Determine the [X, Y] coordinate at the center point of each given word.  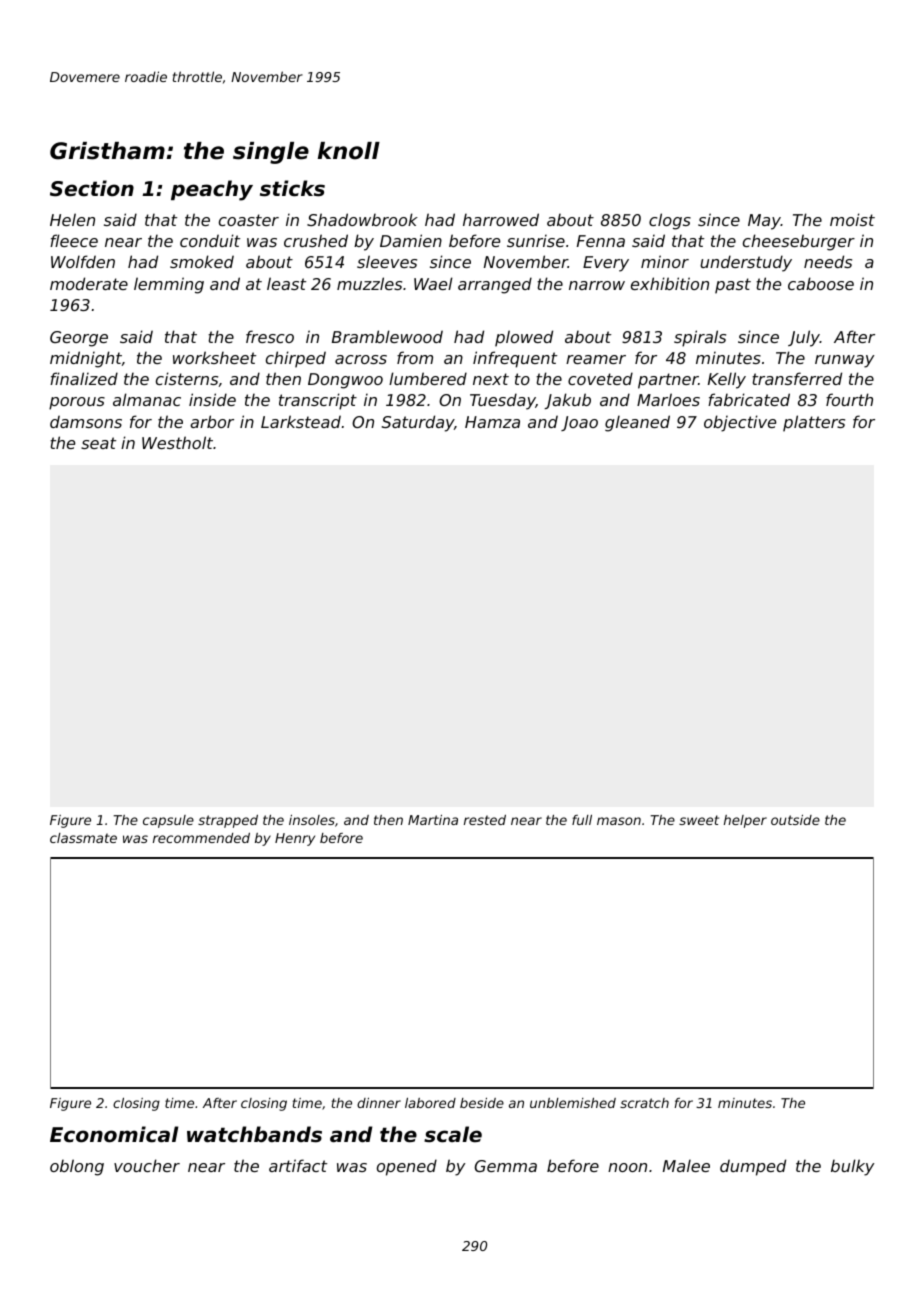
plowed [524, 338]
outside [795, 820]
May [764, 222]
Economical [114, 1134]
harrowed [501, 219]
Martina [433, 820]
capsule [168, 821]
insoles [312, 820]
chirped [296, 359]
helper [745, 821]
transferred [797, 378]
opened [407, 1167]
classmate [83, 838]
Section [92, 188]
